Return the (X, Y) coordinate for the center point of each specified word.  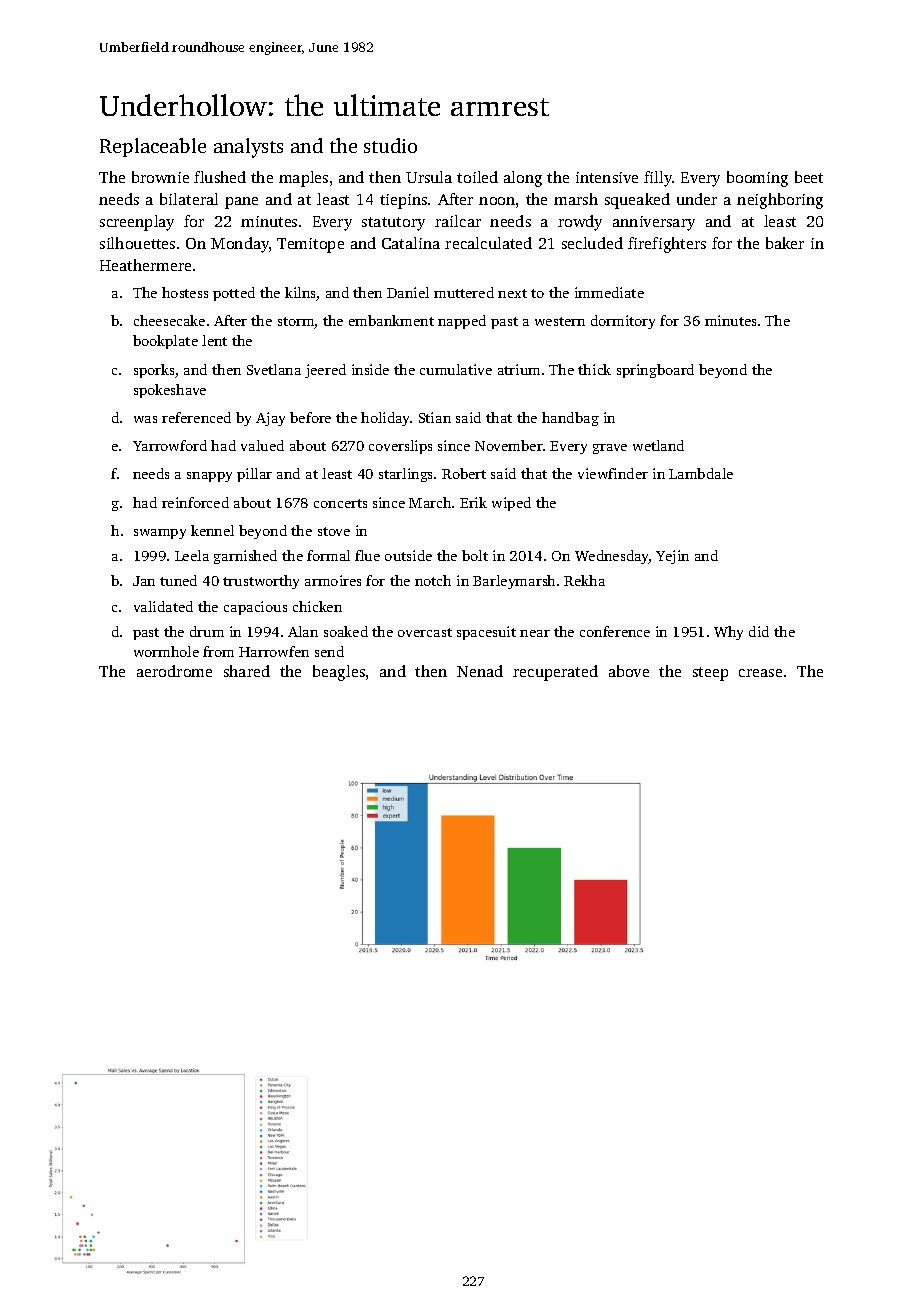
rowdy (580, 223)
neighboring (780, 201)
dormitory (623, 322)
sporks (154, 371)
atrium (519, 369)
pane (241, 203)
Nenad (480, 671)
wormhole (166, 651)
